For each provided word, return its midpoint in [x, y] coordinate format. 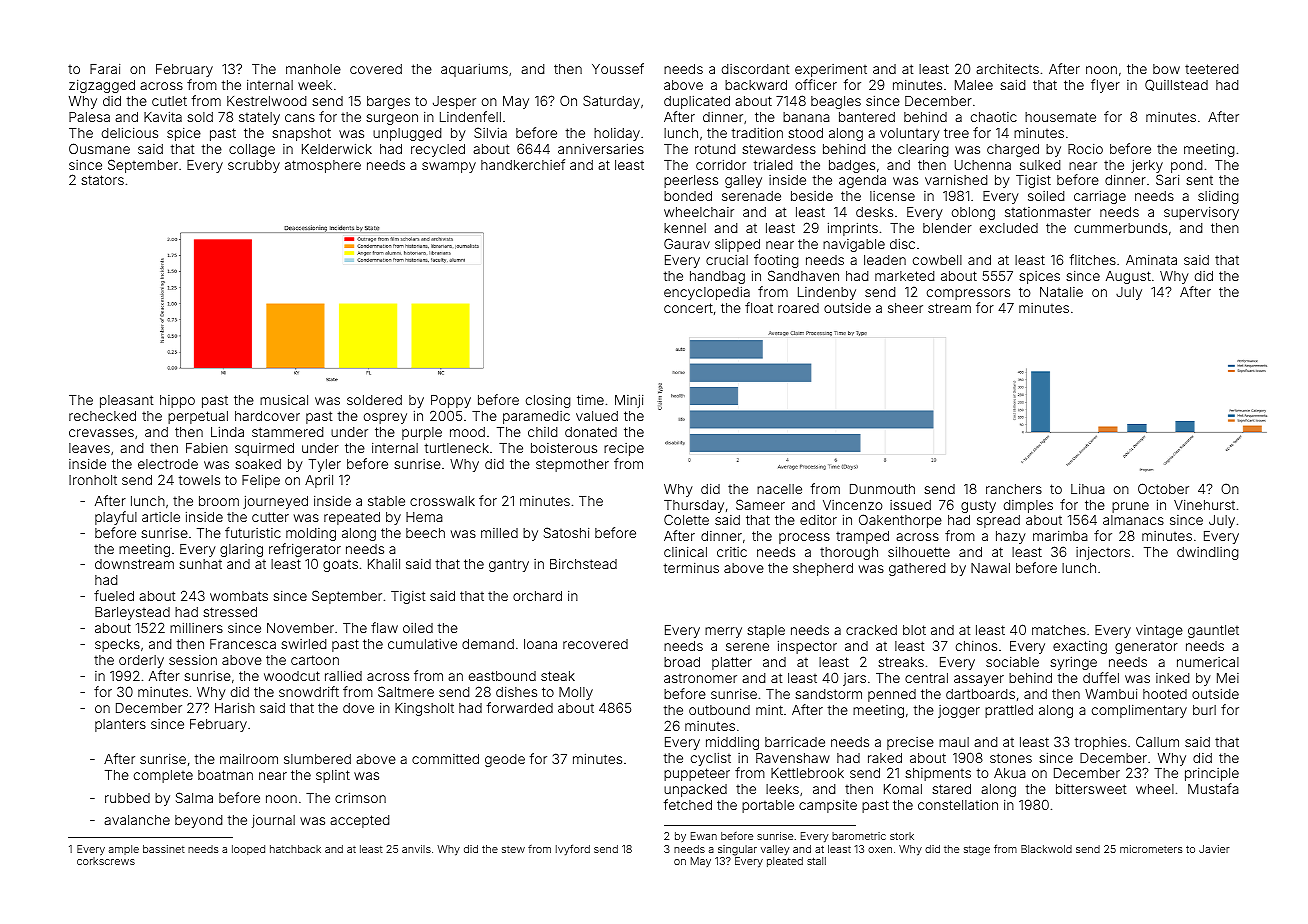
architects [1007, 68]
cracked [871, 630]
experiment [831, 70]
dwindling [1208, 553]
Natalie [1061, 292]
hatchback [295, 849]
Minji [629, 401]
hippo [177, 401]
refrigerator [305, 550]
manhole [313, 69]
